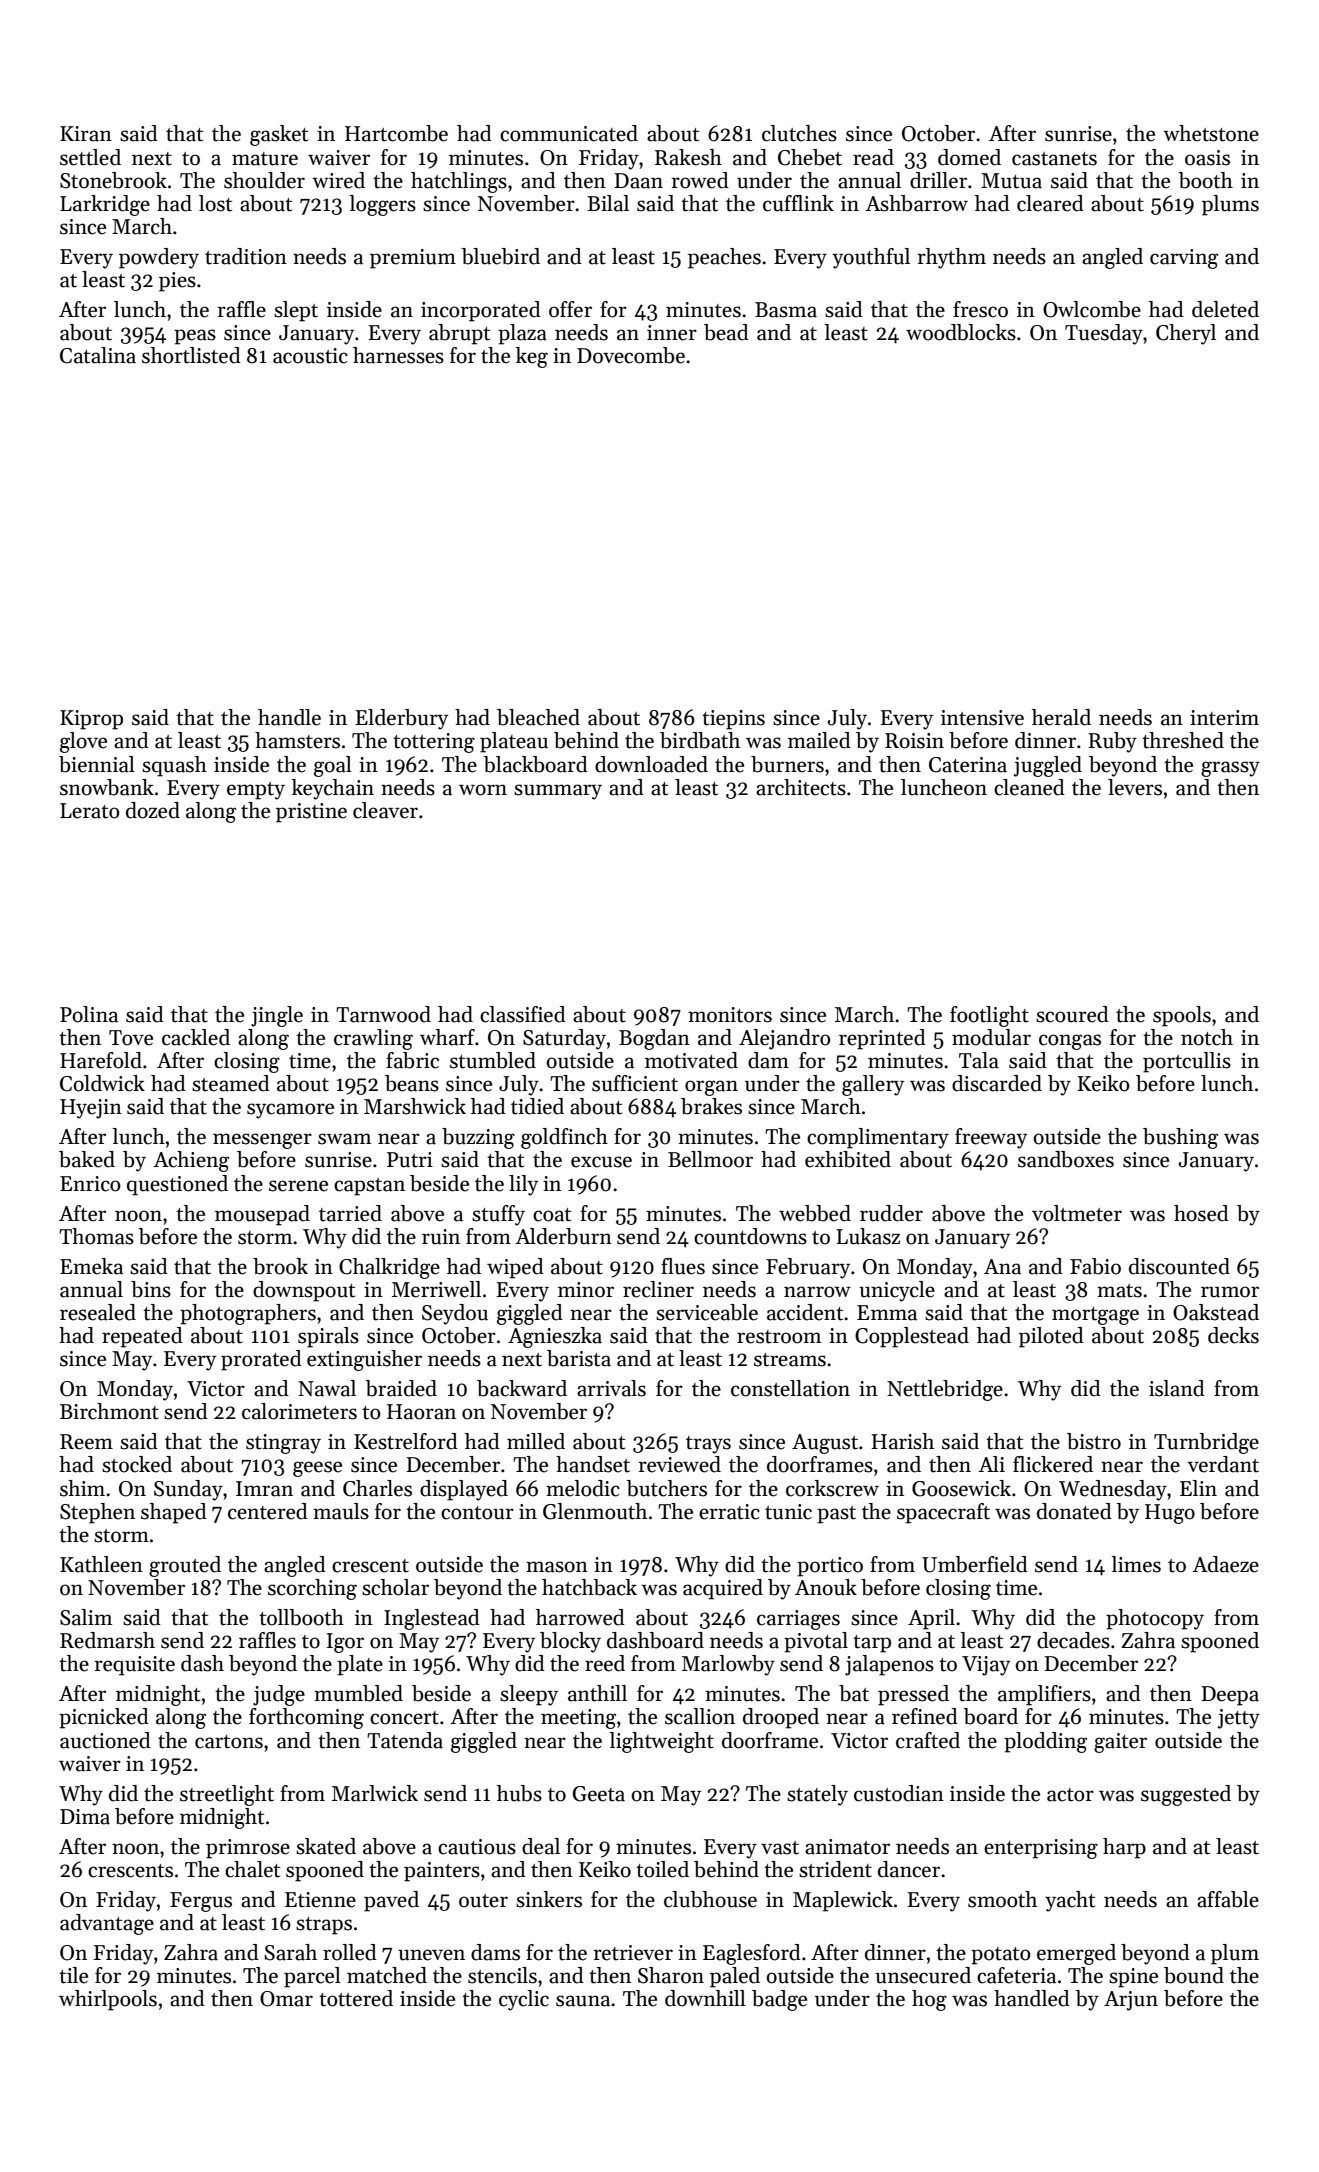 This document has height=2172, width=1319. What do you see at coordinates (1048, 766) in the document?
I see `juggled` at bounding box center [1048, 766].
